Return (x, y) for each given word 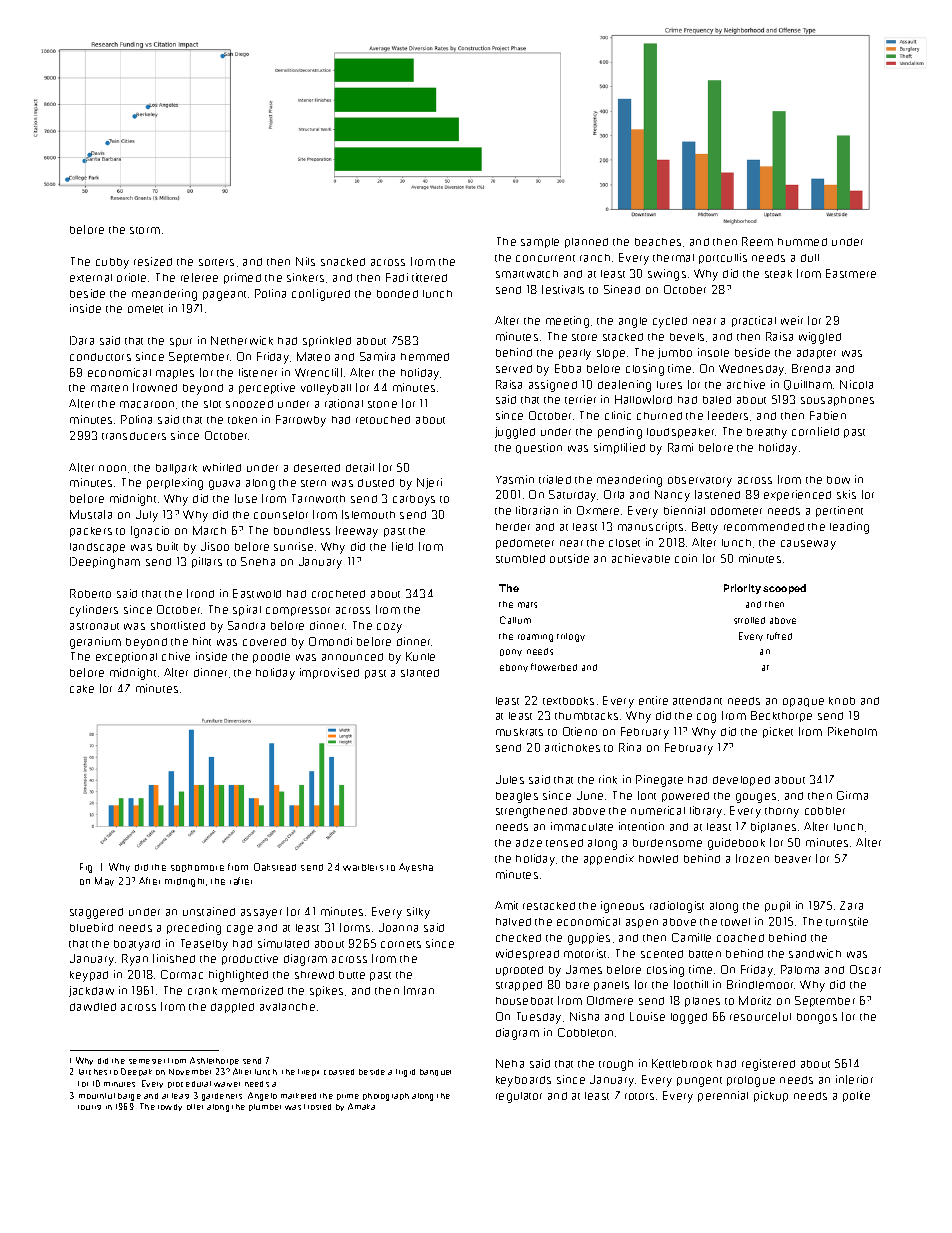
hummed (802, 242)
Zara (851, 905)
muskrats (519, 732)
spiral (247, 610)
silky (418, 913)
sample (540, 243)
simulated (283, 943)
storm (145, 230)
